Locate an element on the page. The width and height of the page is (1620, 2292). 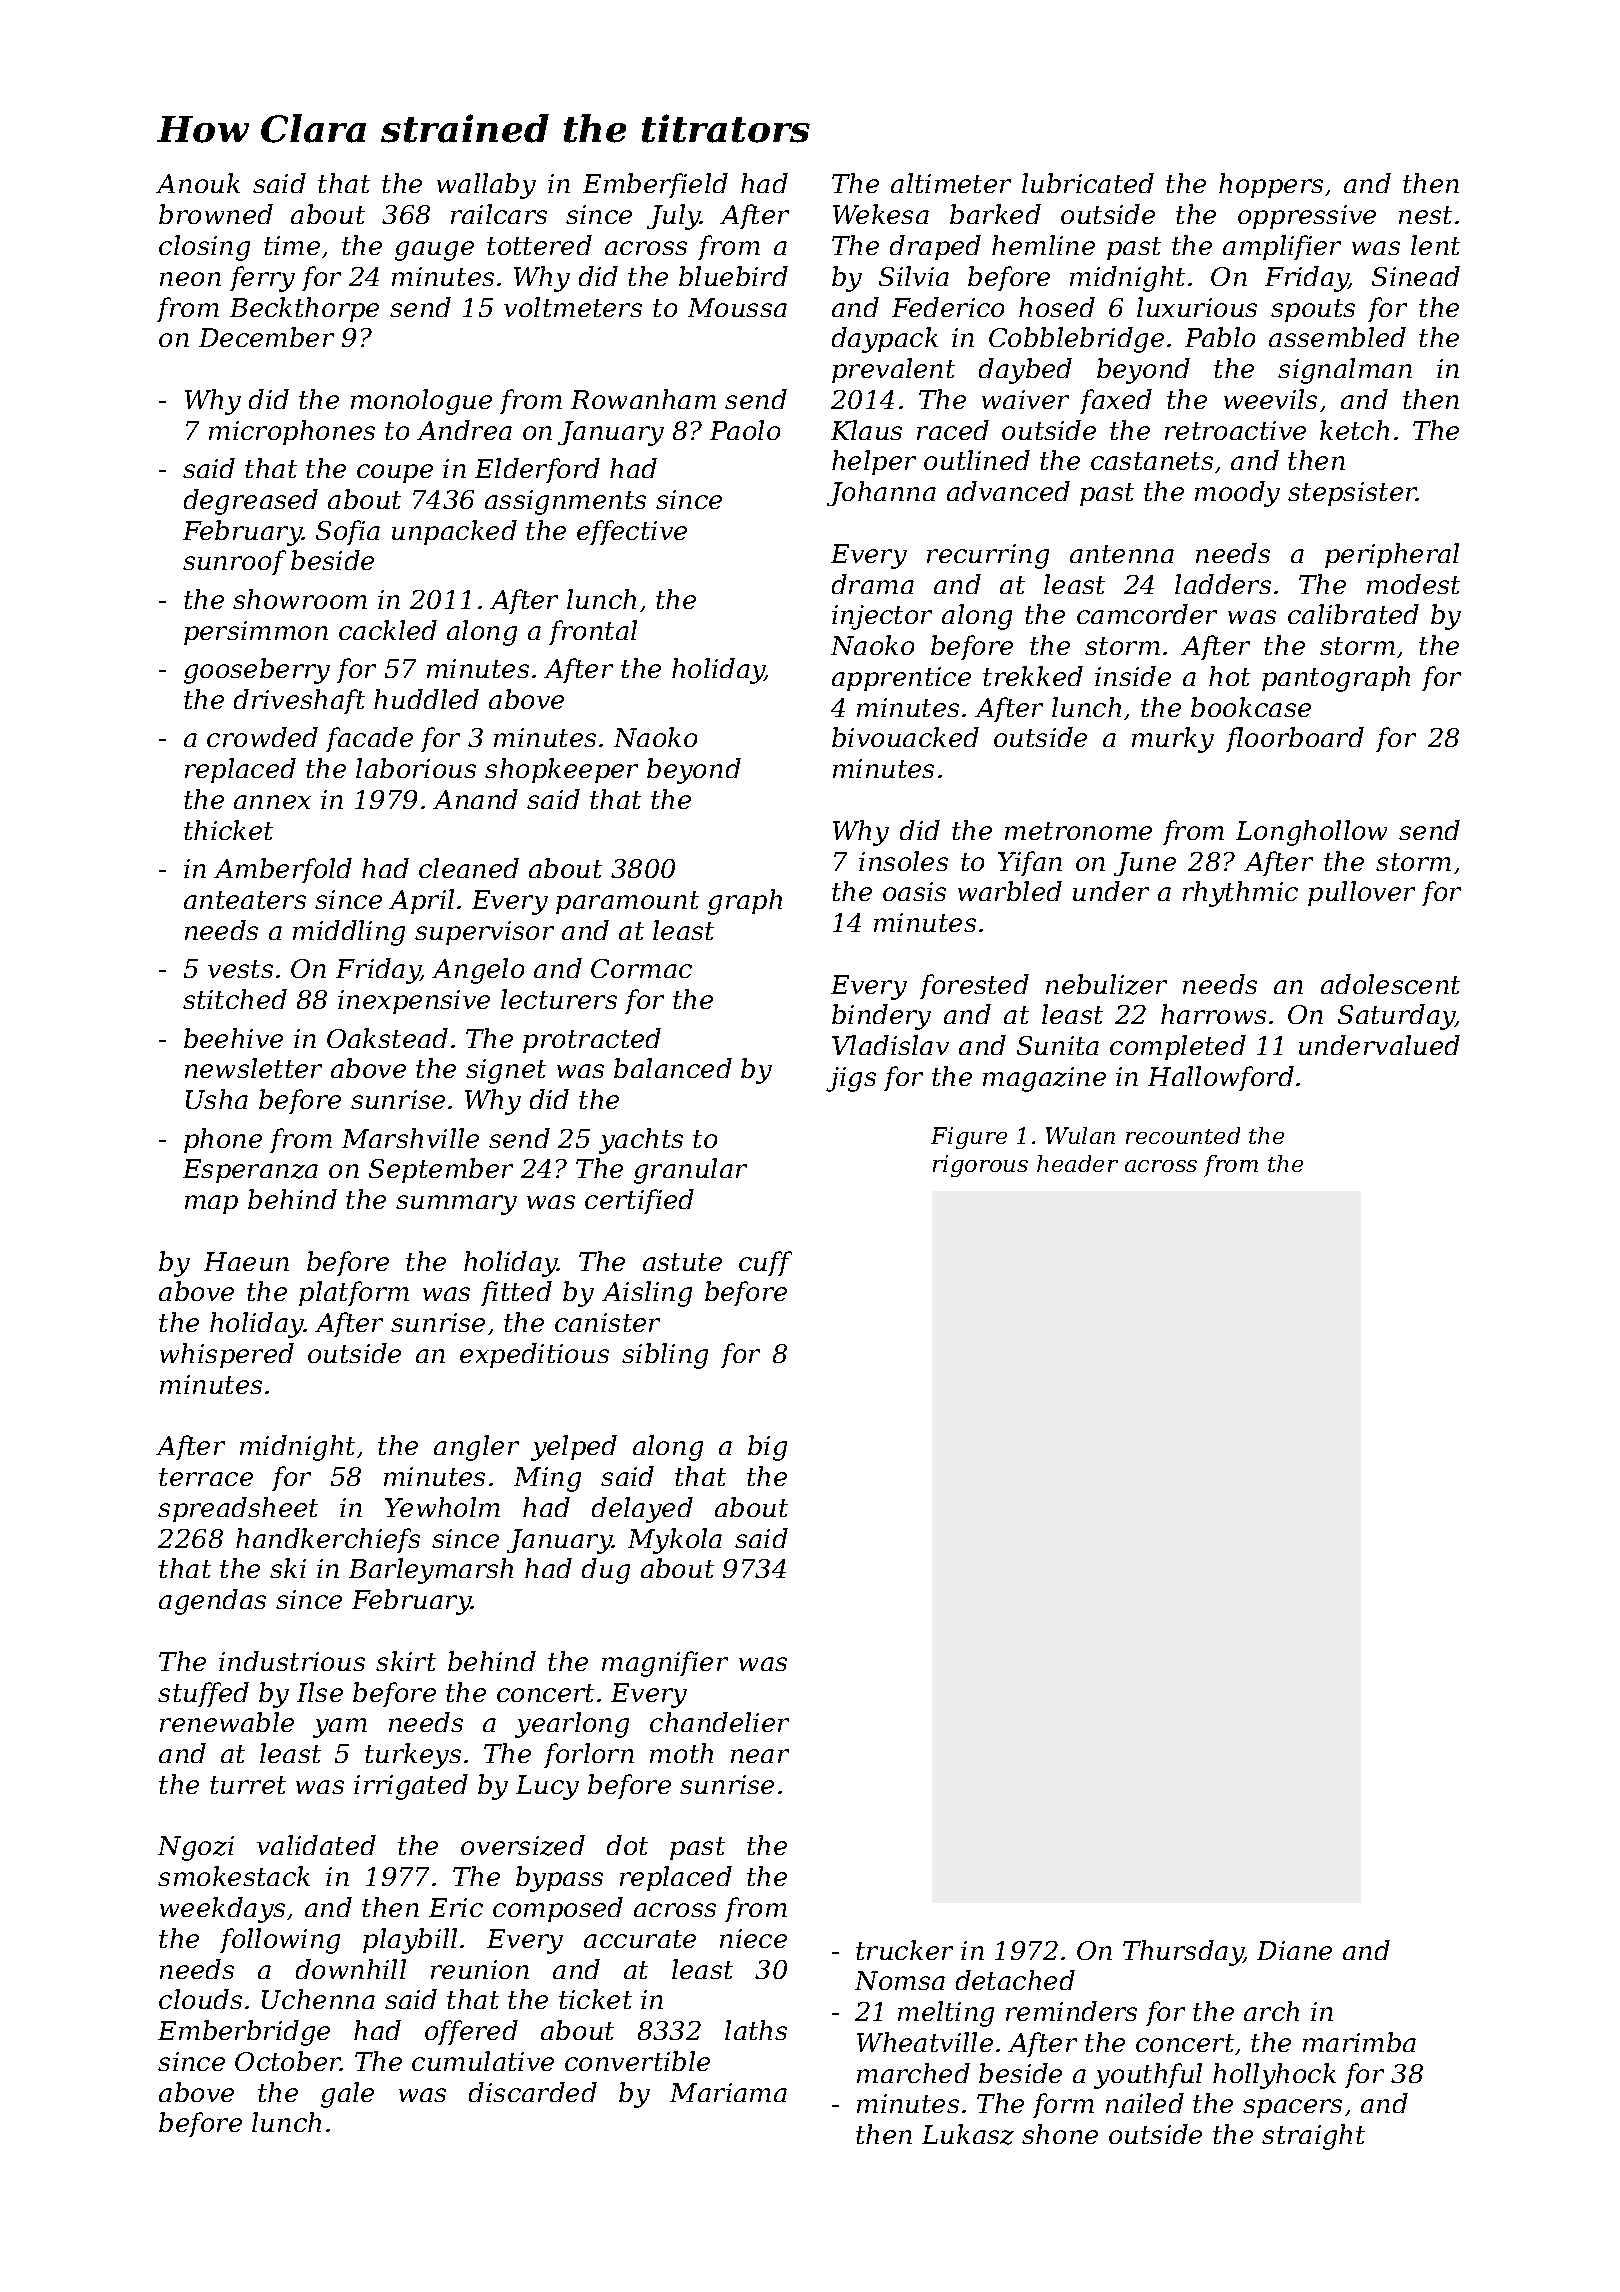
Anouk is located at coordinates (198, 183).
